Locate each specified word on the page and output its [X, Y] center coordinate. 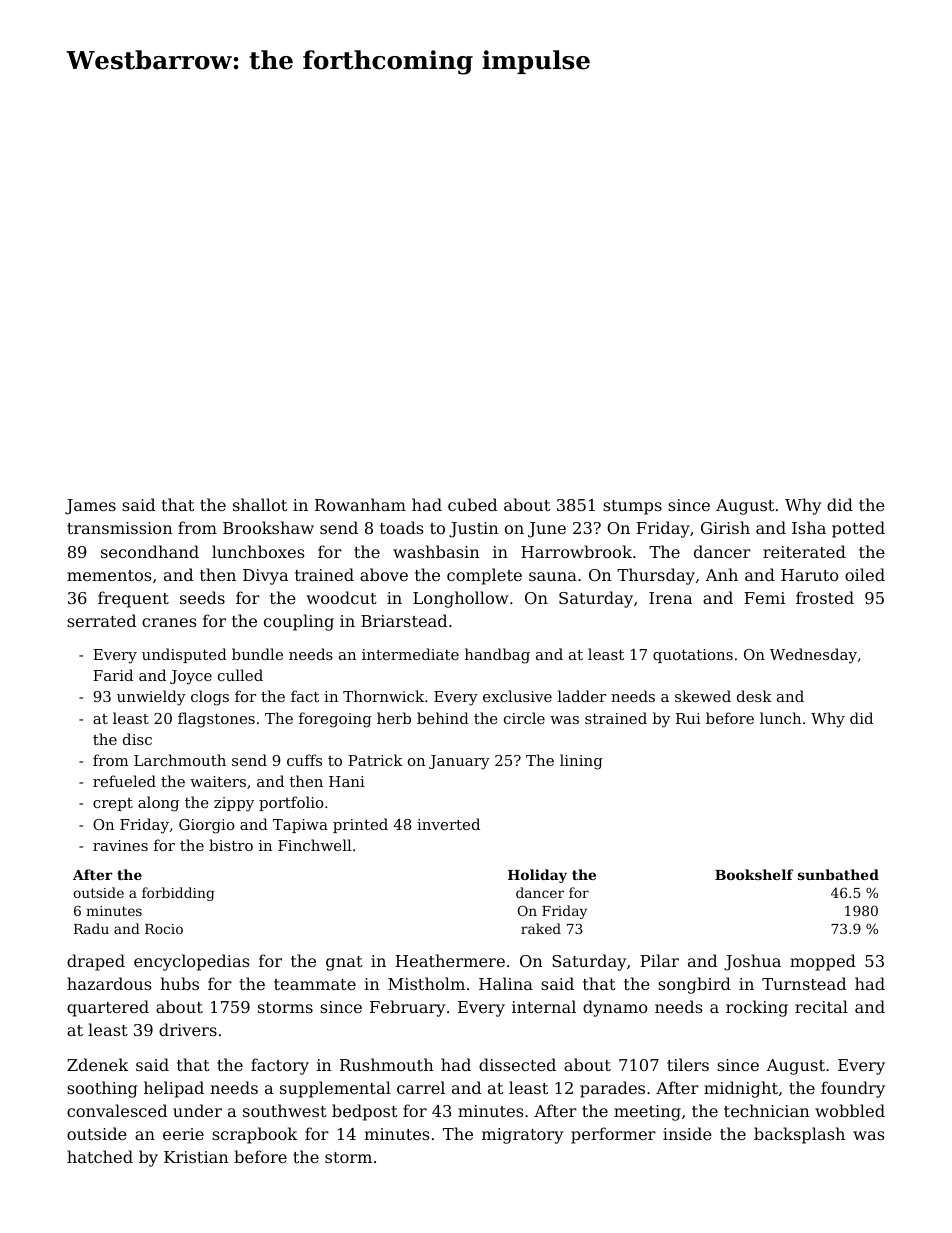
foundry [853, 1089]
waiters [218, 781]
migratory [522, 1136]
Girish [725, 527]
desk [754, 696]
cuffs [304, 760]
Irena [670, 598]
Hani [347, 781]
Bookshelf [754, 874]
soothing [102, 1089]
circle [524, 718]
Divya [265, 577]
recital [821, 1006]
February [407, 1008]
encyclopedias [191, 962]
